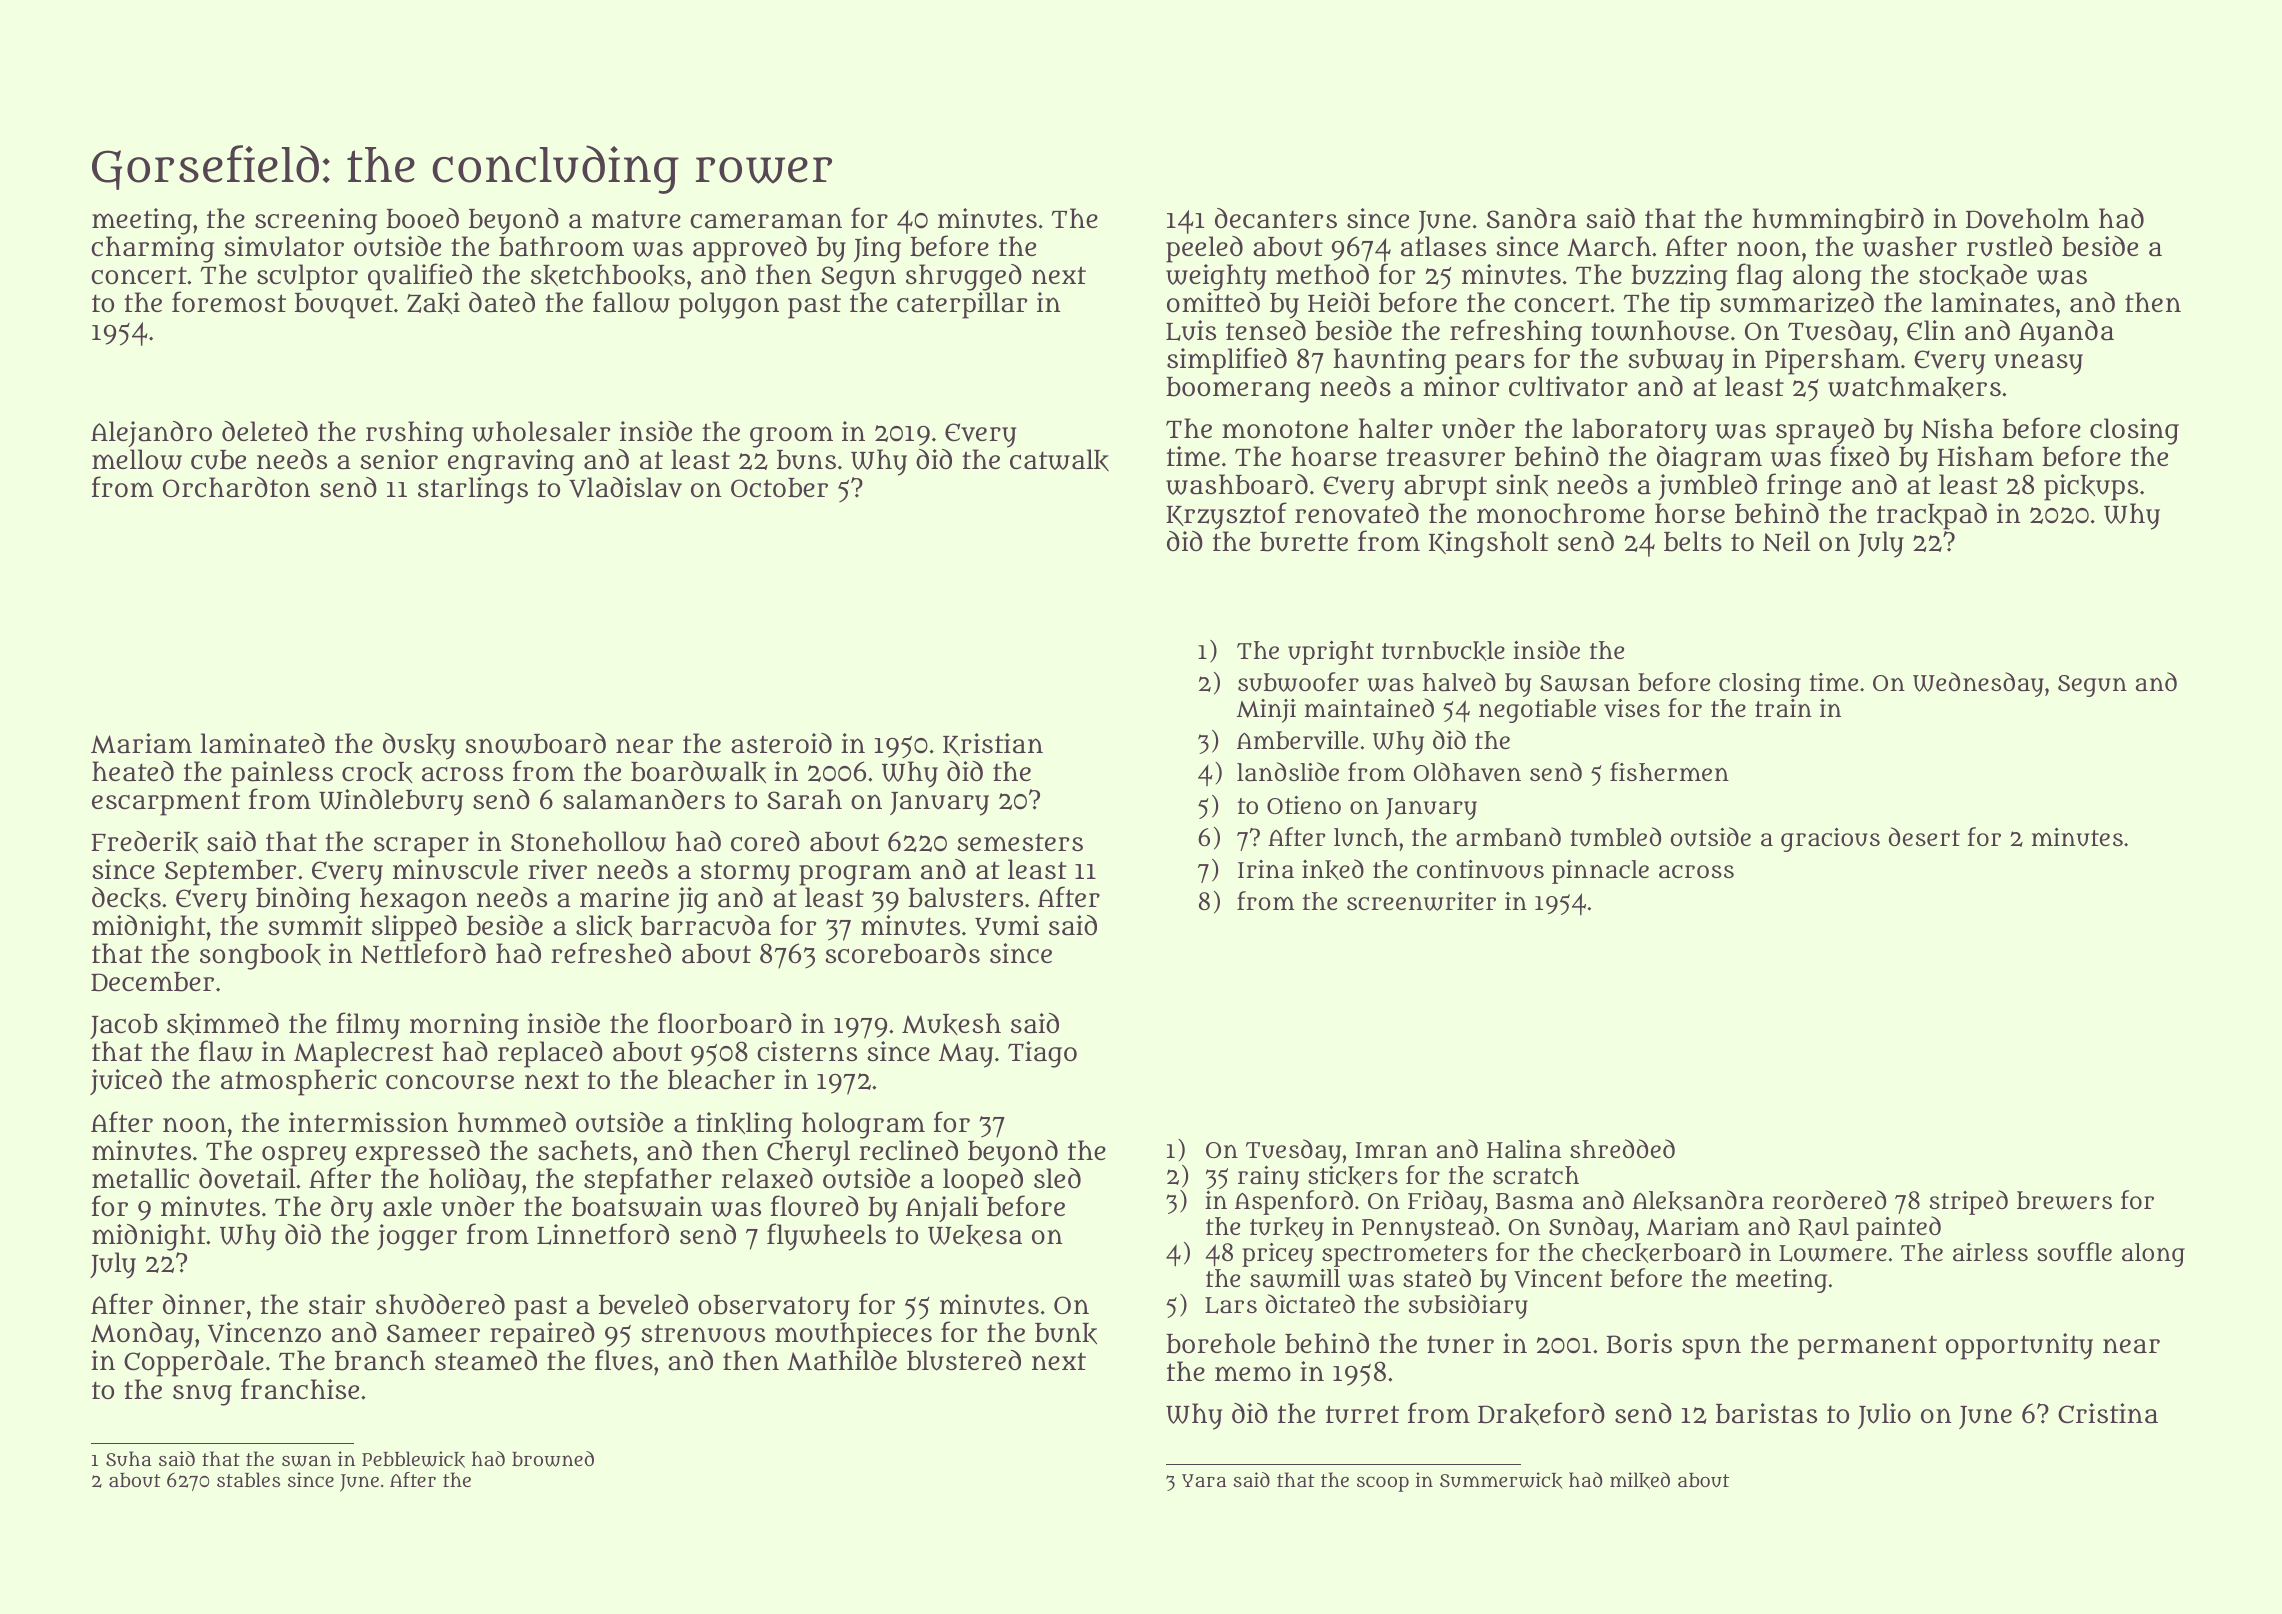  I want to click on bouquet, so click(344, 306).
